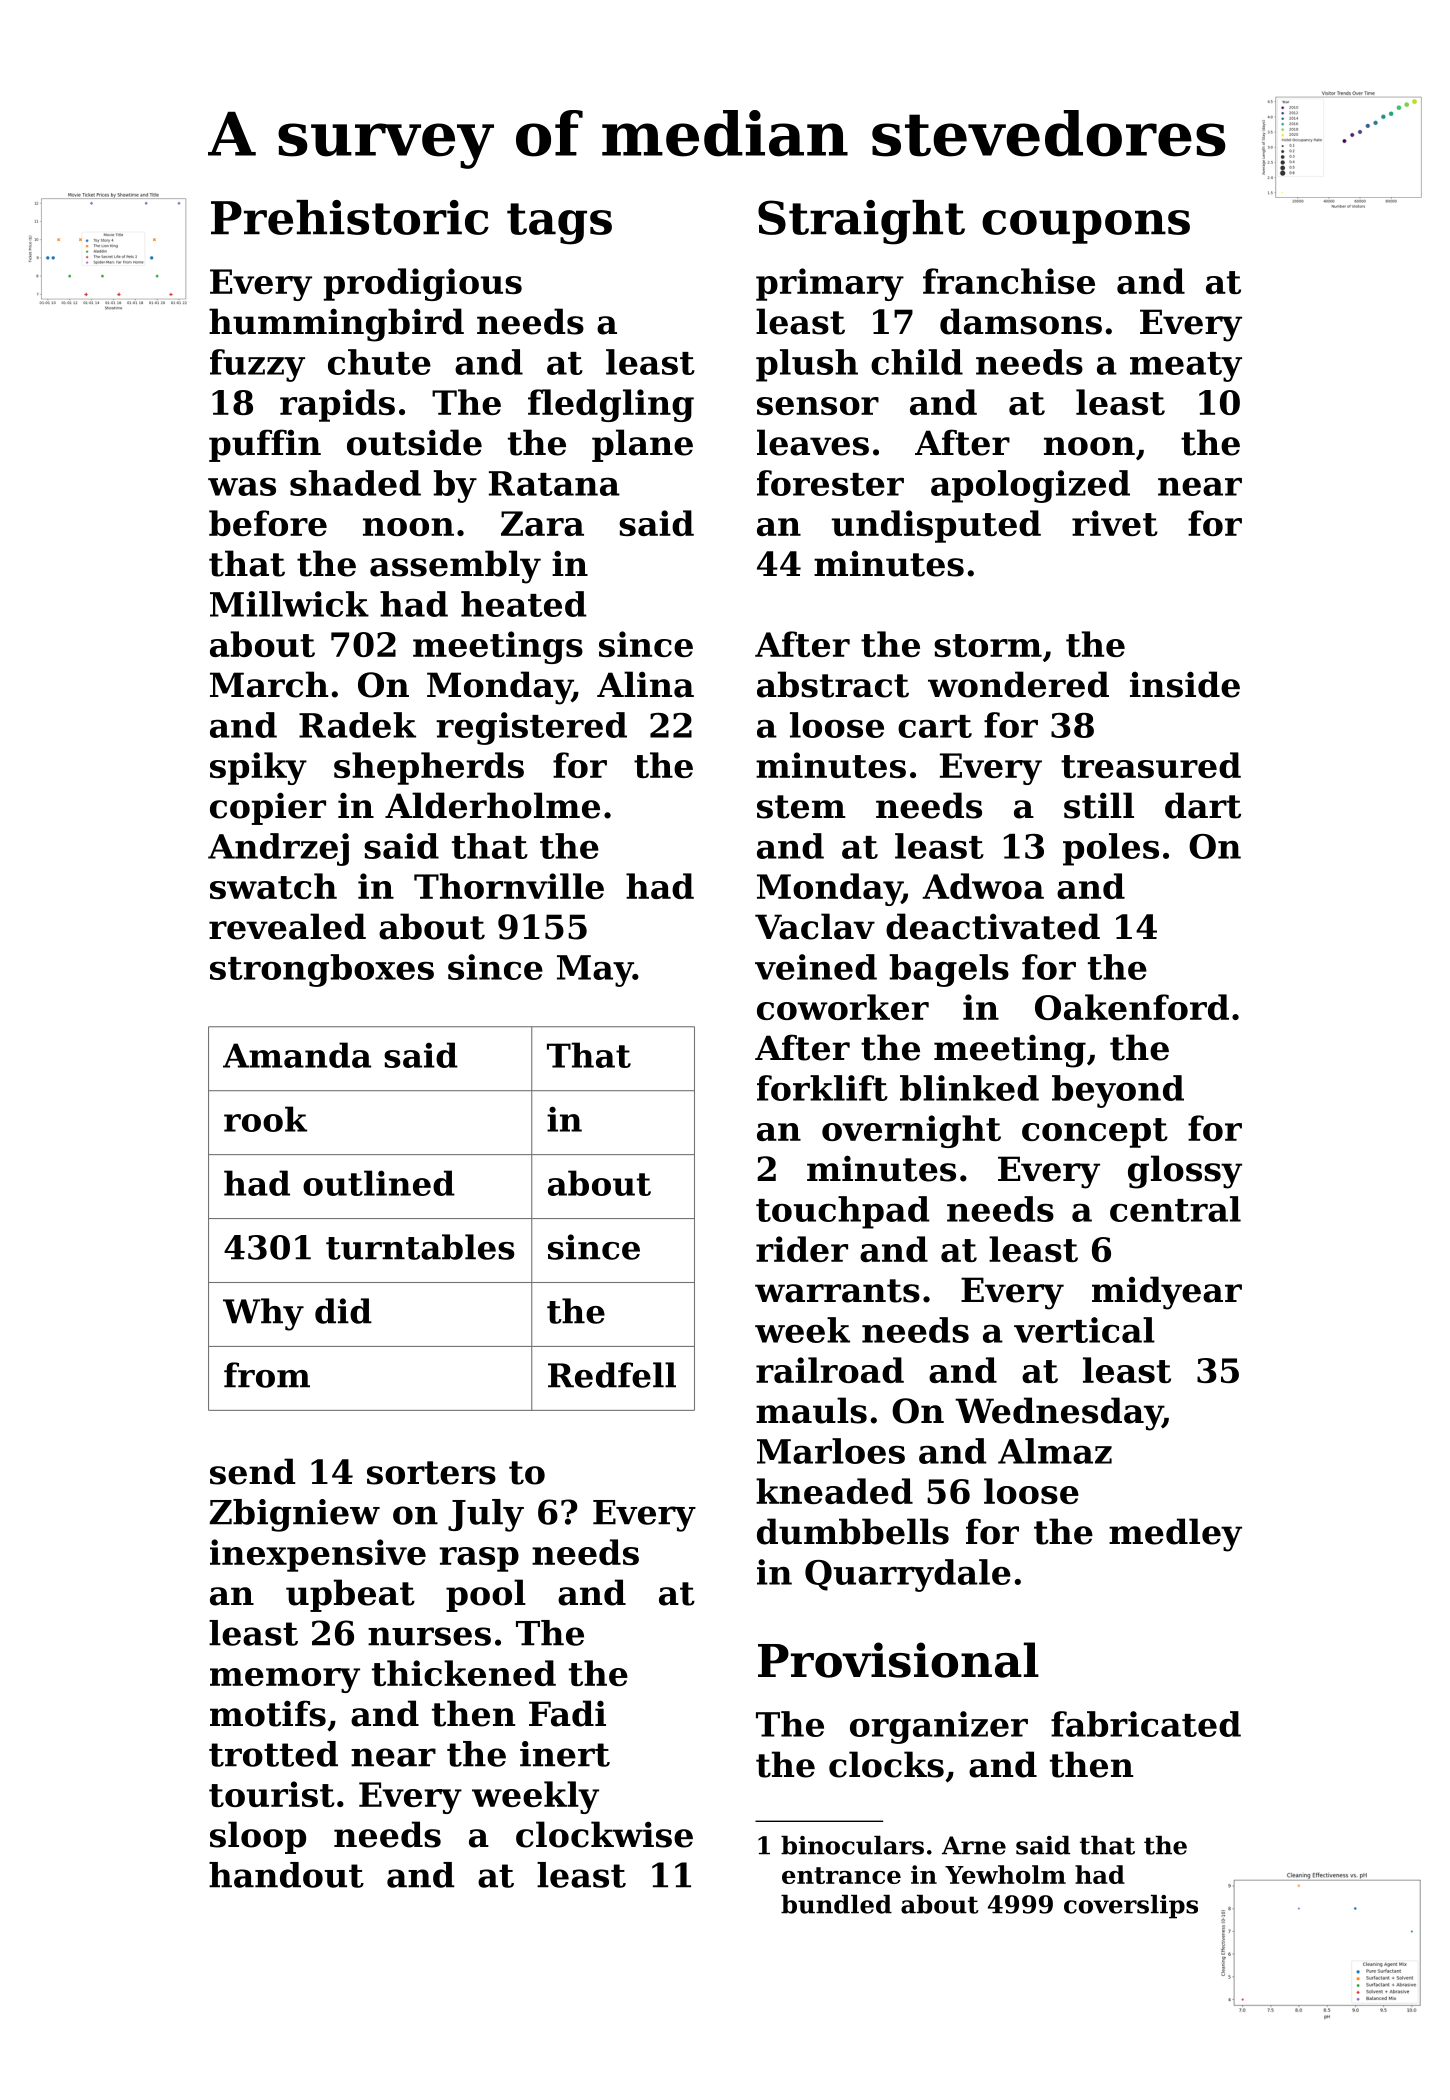 The width and height of the screenshot is (1450, 2100). Describe the element at coordinates (350, 217) in the screenshot. I see `Prehistoric` at that location.
